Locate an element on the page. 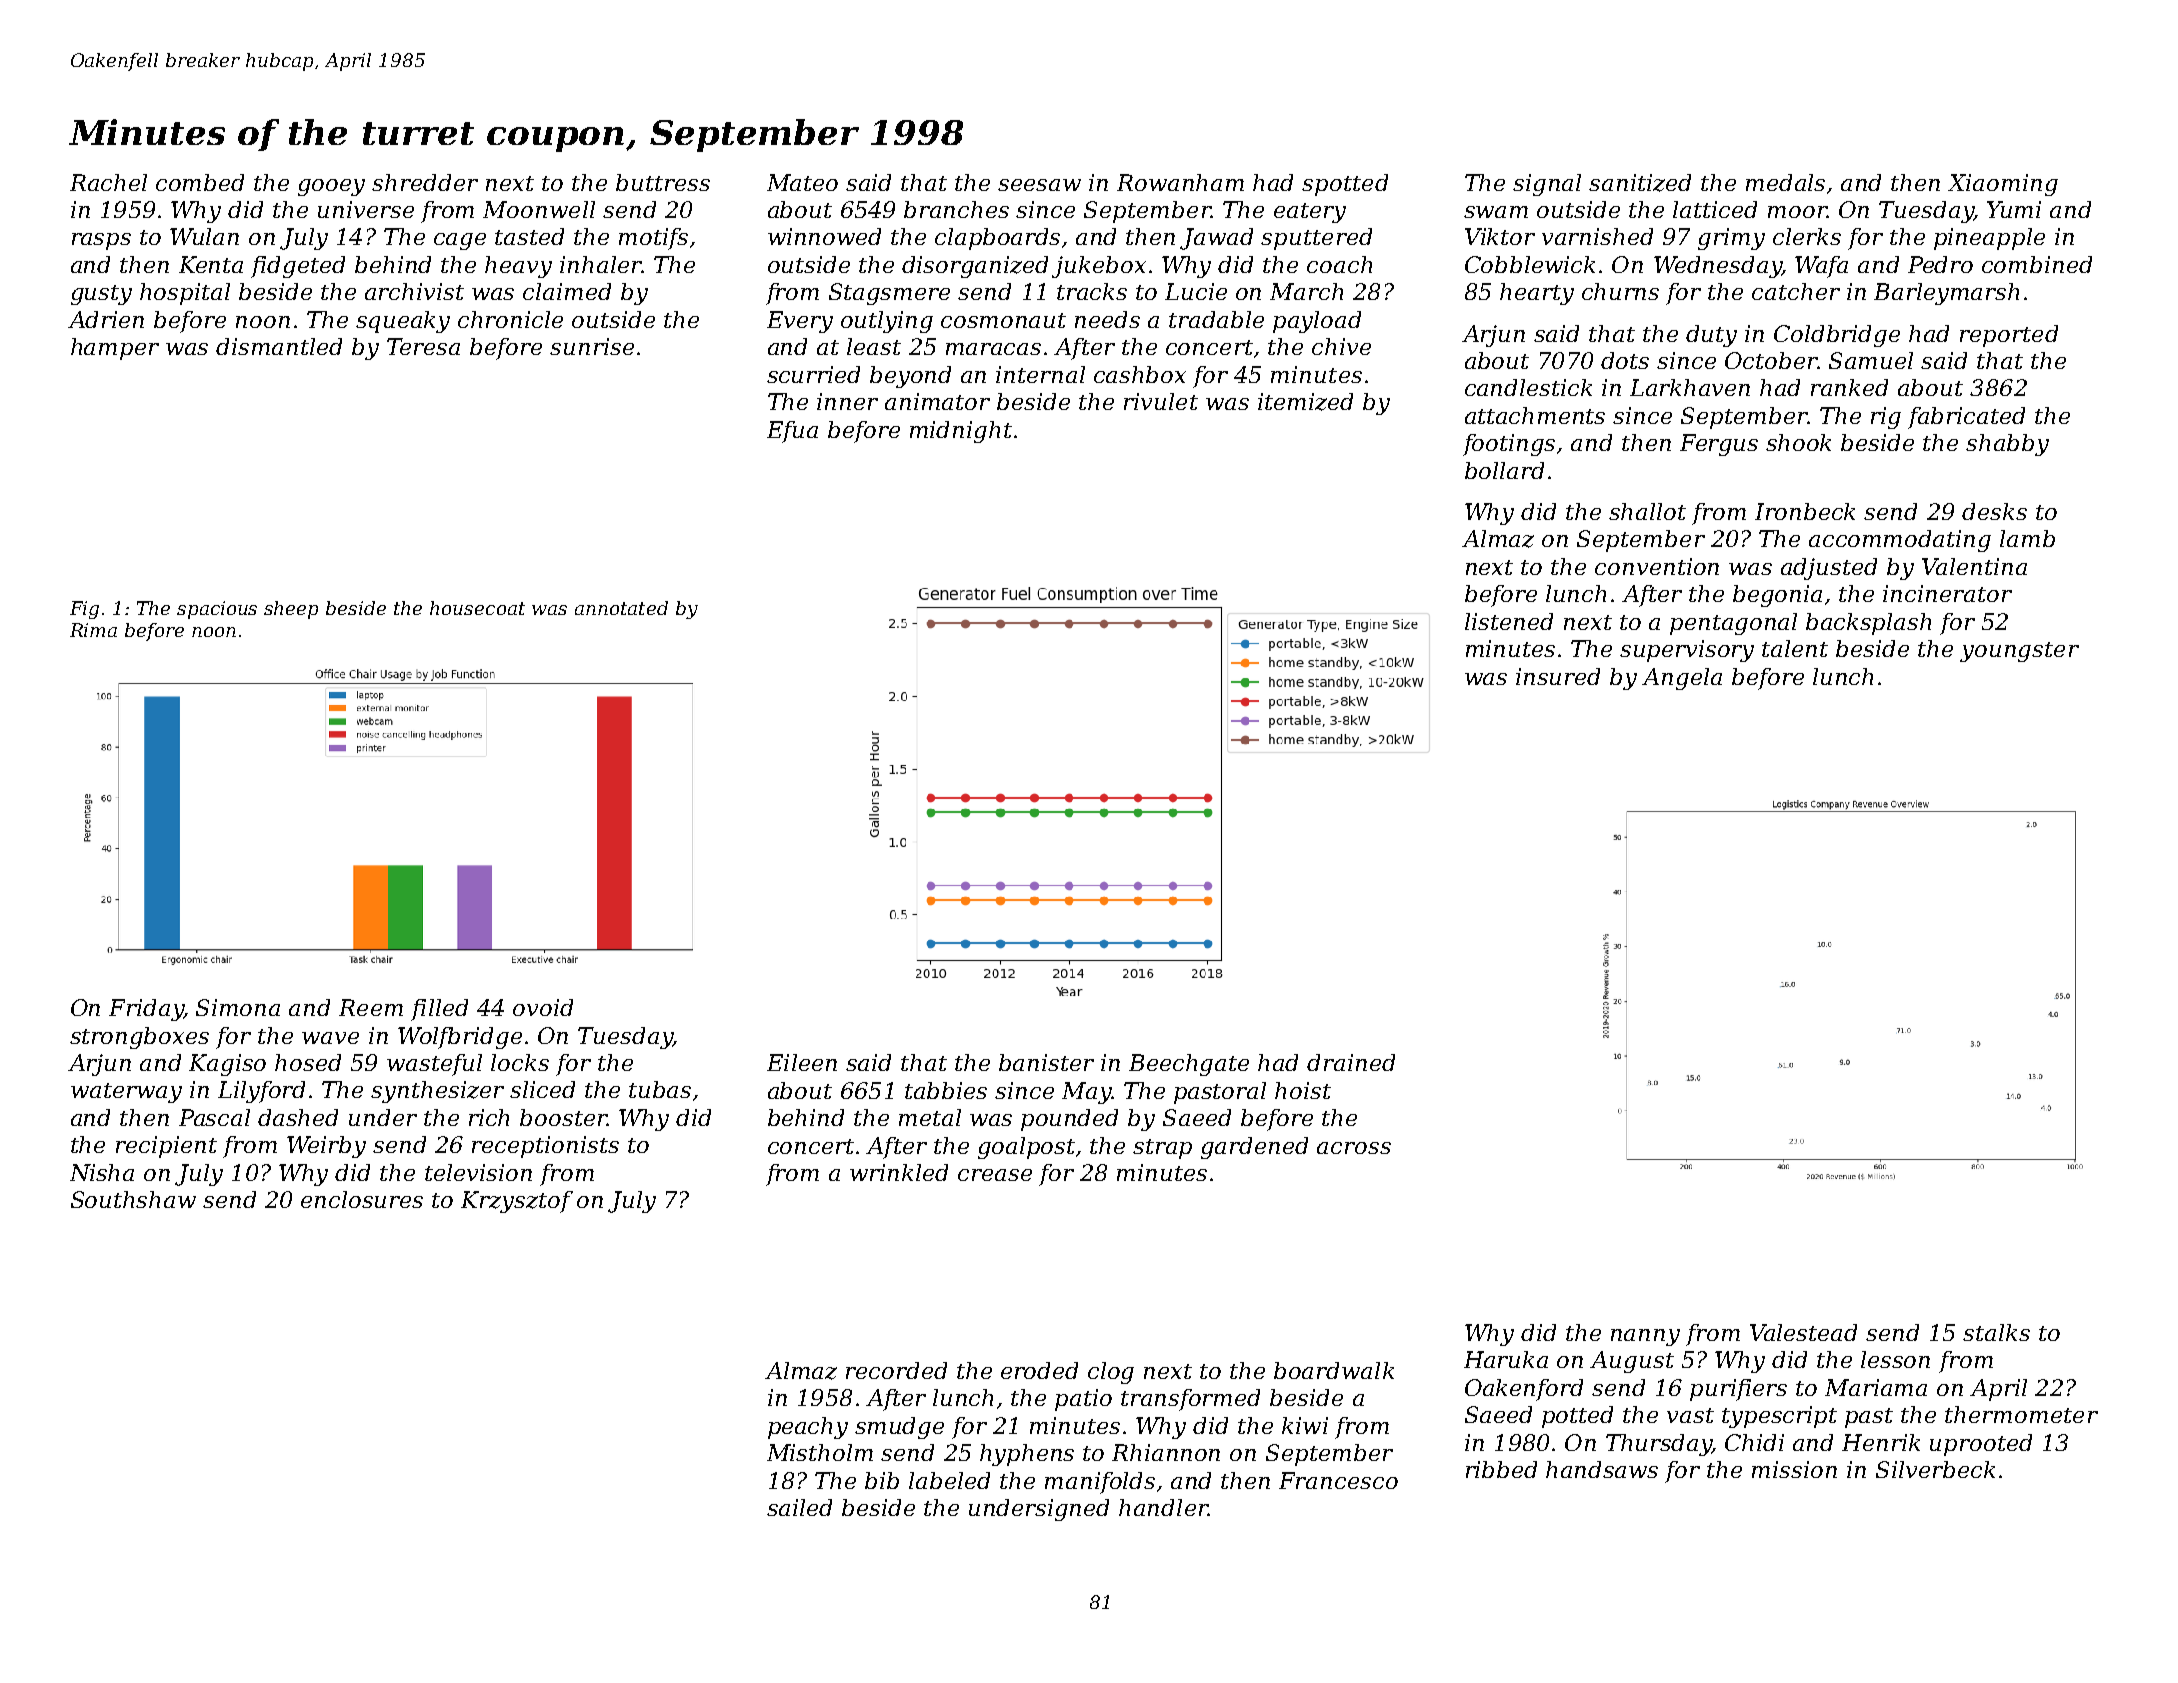  drained is located at coordinates (1351, 1062).
